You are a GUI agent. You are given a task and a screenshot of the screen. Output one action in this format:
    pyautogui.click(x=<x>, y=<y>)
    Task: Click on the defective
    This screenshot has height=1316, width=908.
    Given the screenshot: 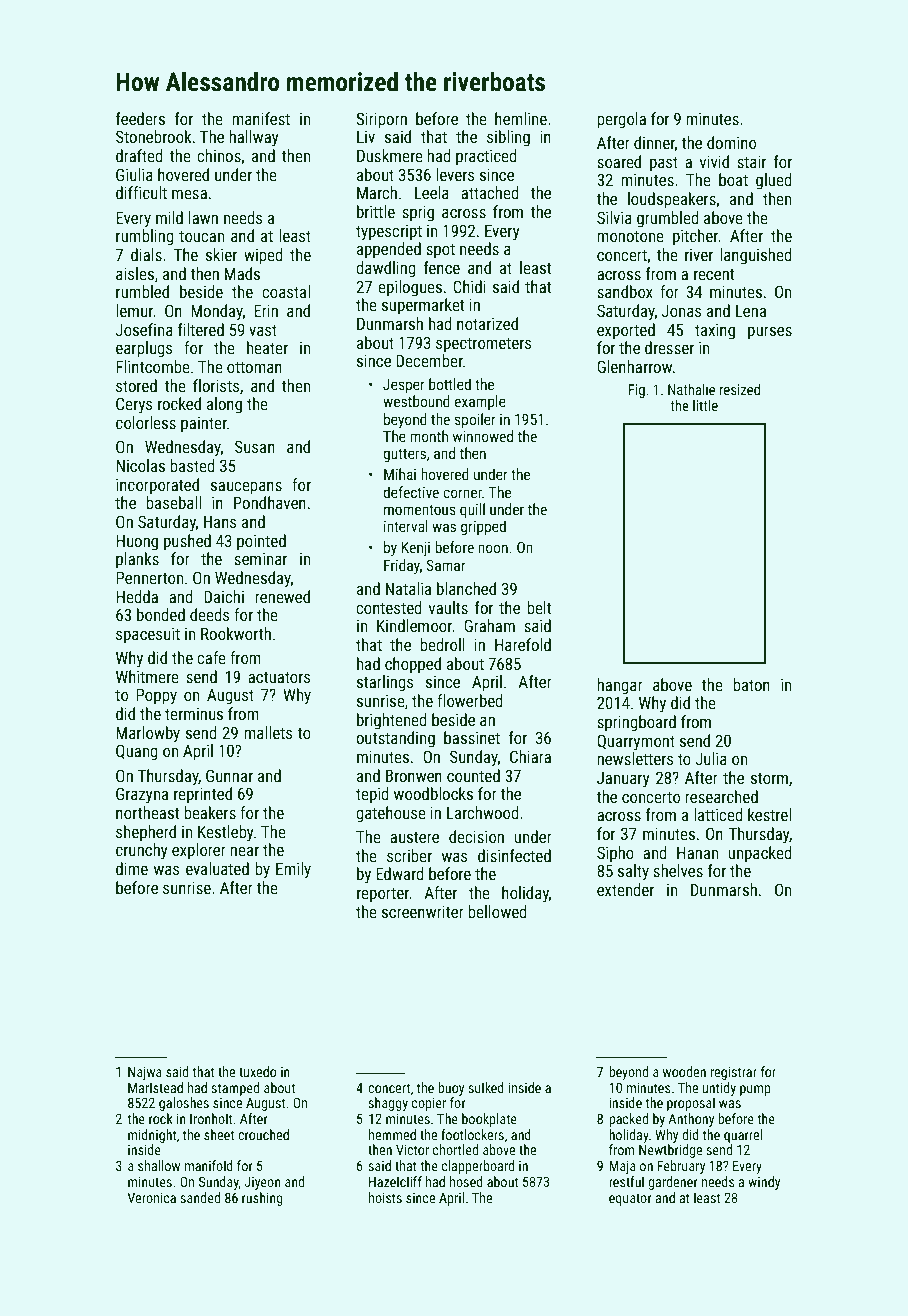 What is the action you would take?
    pyautogui.click(x=411, y=492)
